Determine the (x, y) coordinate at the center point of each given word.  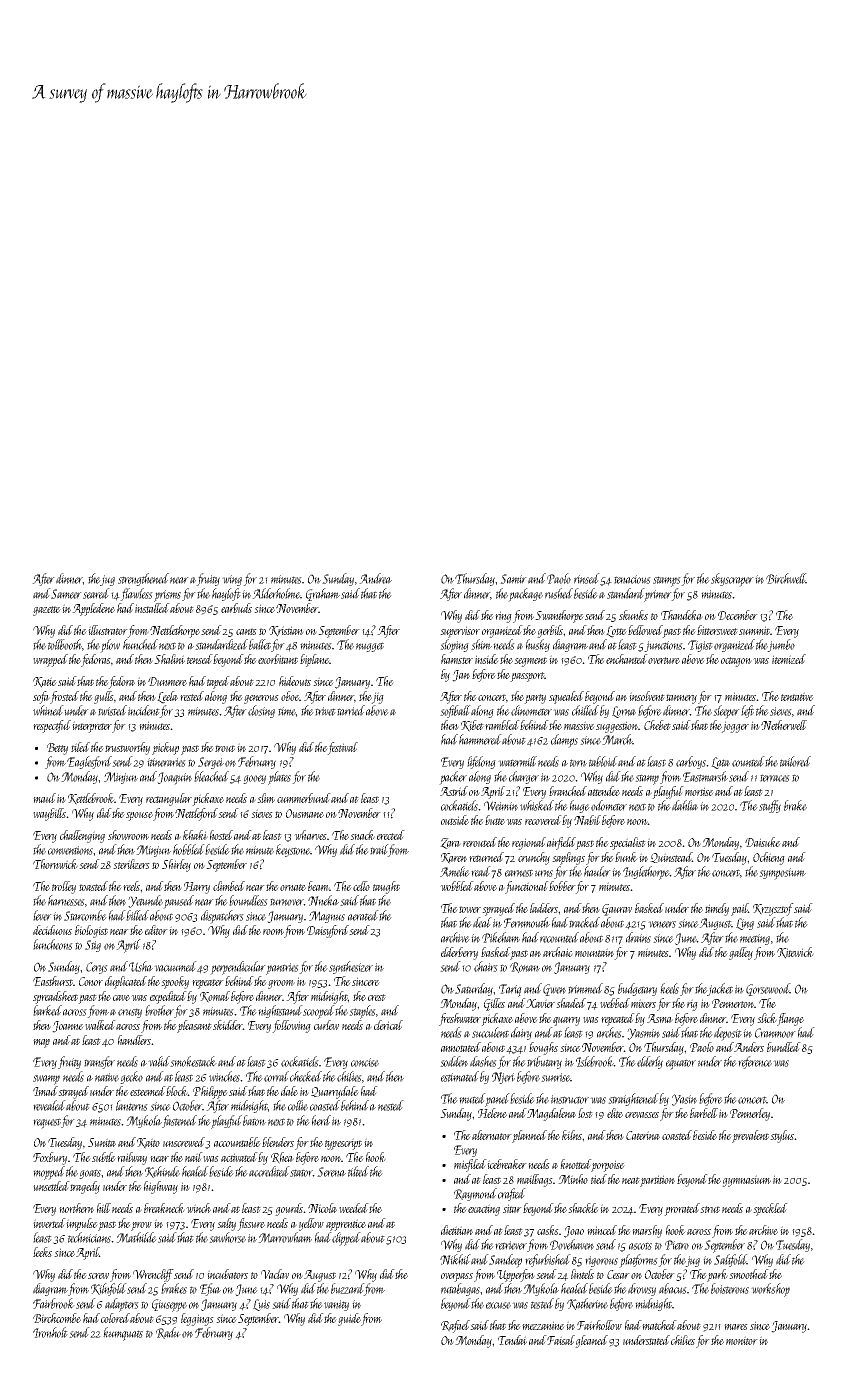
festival (342, 748)
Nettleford (196, 814)
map (41, 1043)
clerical (388, 1025)
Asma (660, 1018)
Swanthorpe (559, 616)
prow (141, 1226)
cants (246, 631)
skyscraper (732, 580)
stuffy (770, 806)
